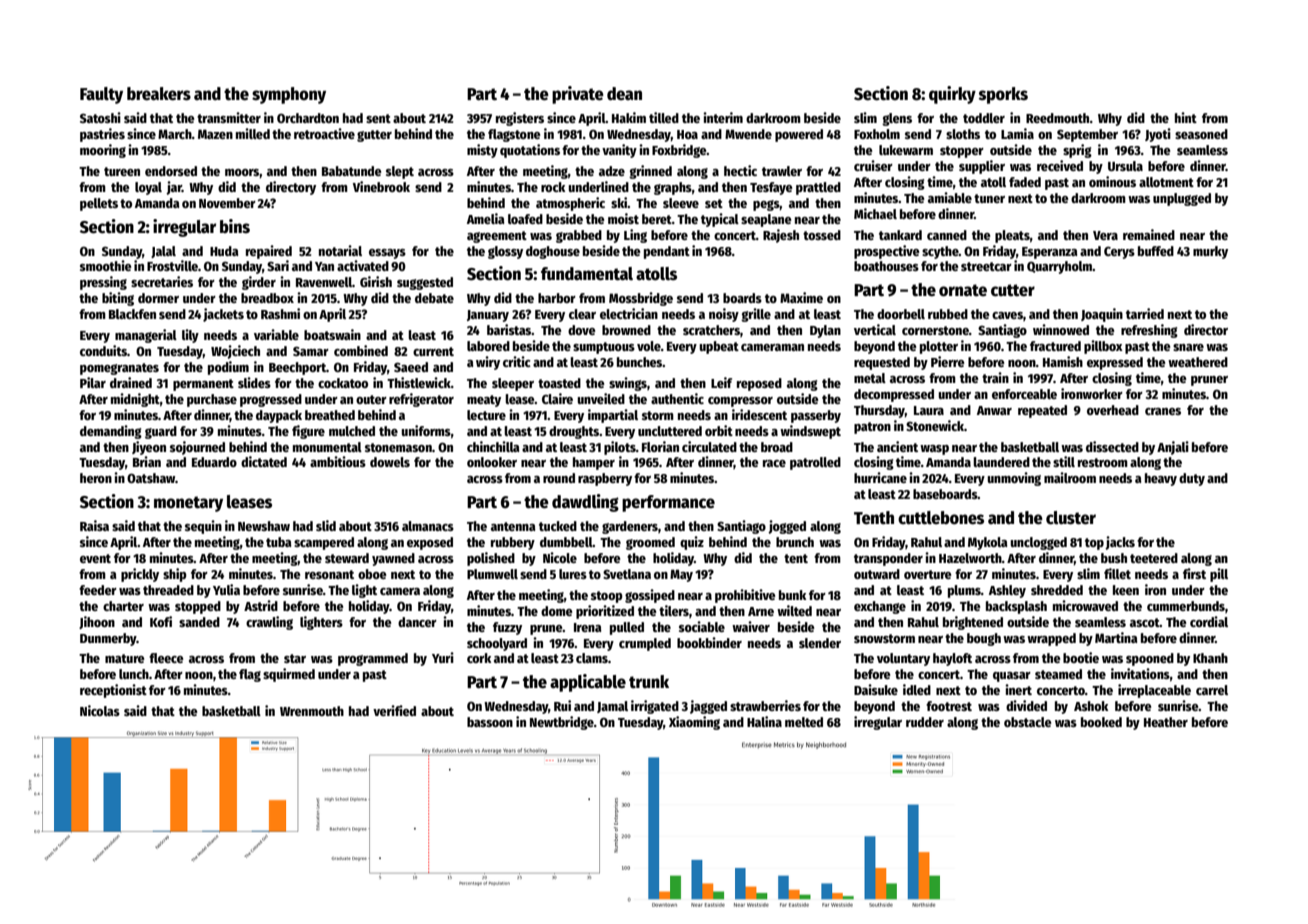  Describe the element at coordinates (390, 462) in the document. I see `dowels` at that location.
